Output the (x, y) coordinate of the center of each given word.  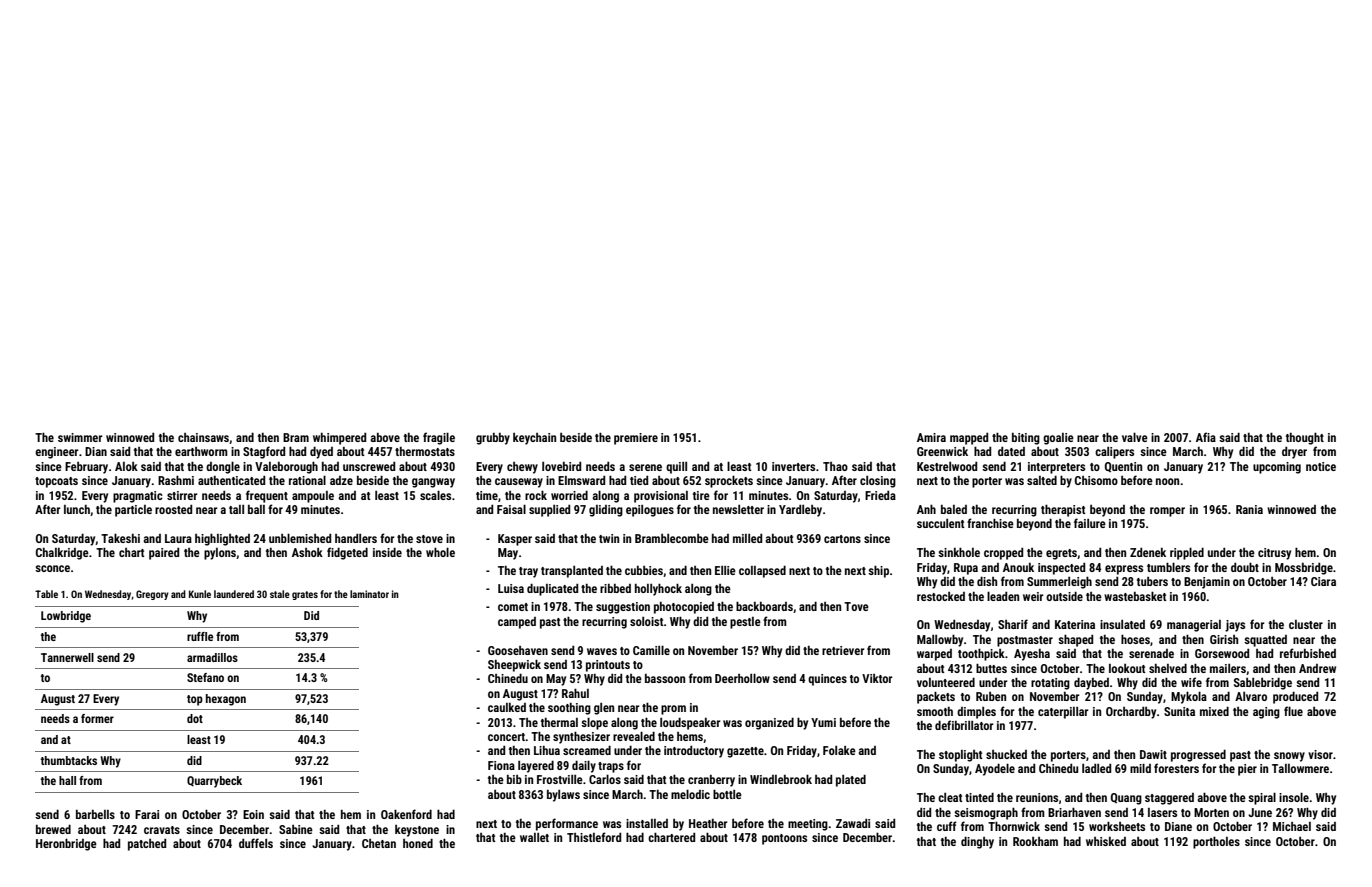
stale (280, 594)
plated (851, 780)
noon (1167, 481)
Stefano (205, 677)
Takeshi (120, 538)
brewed (53, 829)
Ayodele (995, 769)
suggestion (623, 608)
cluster (1306, 624)
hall (67, 780)
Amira (931, 437)
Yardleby (800, 511)
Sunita (1179, 711)
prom (673, 710)
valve (1135, 437)
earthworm (201, 451)
